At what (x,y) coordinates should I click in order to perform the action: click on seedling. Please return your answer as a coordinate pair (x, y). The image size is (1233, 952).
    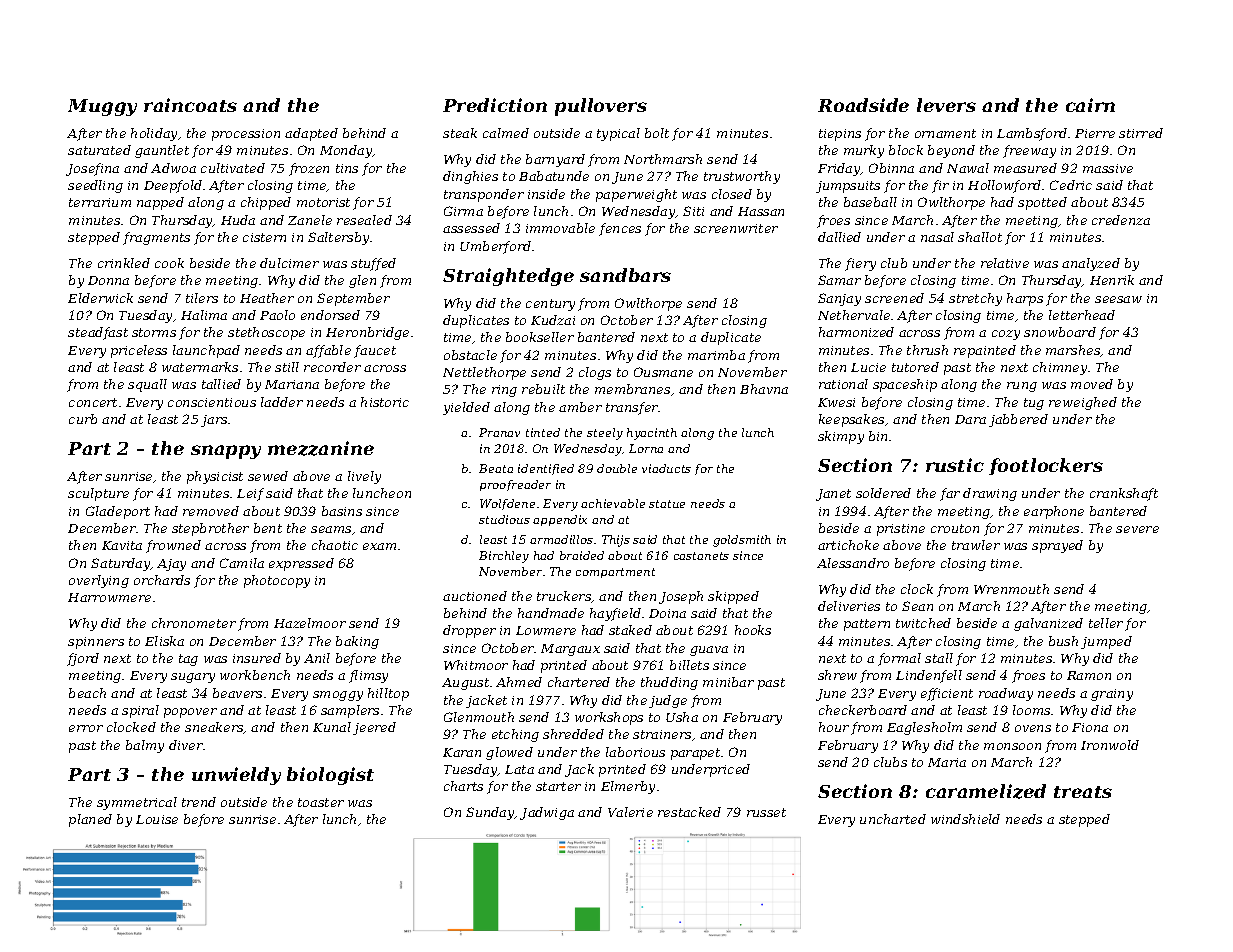
    Looking at the image, I should click on (95, 186).
